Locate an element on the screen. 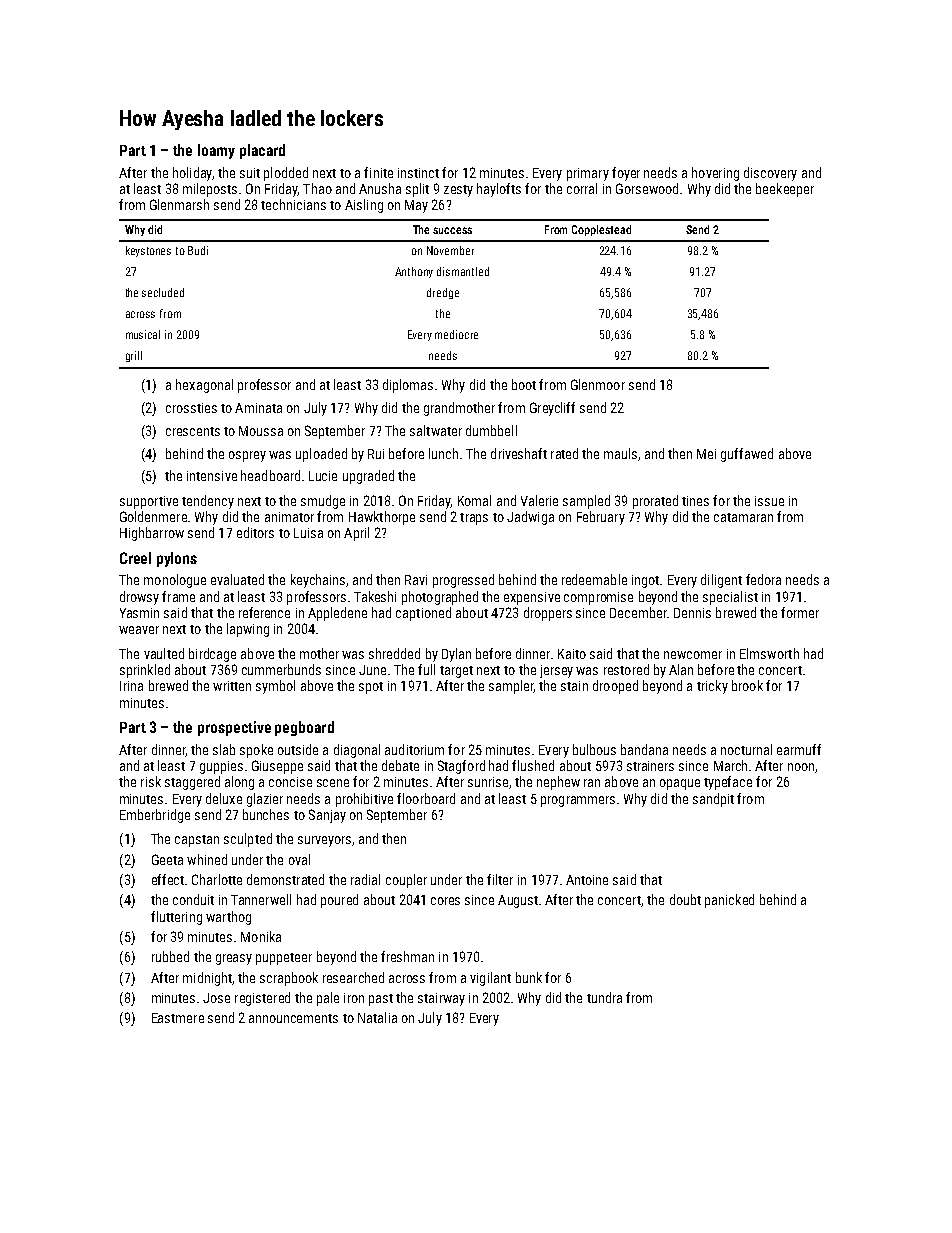  tines is located at coordinates (695, 501).
